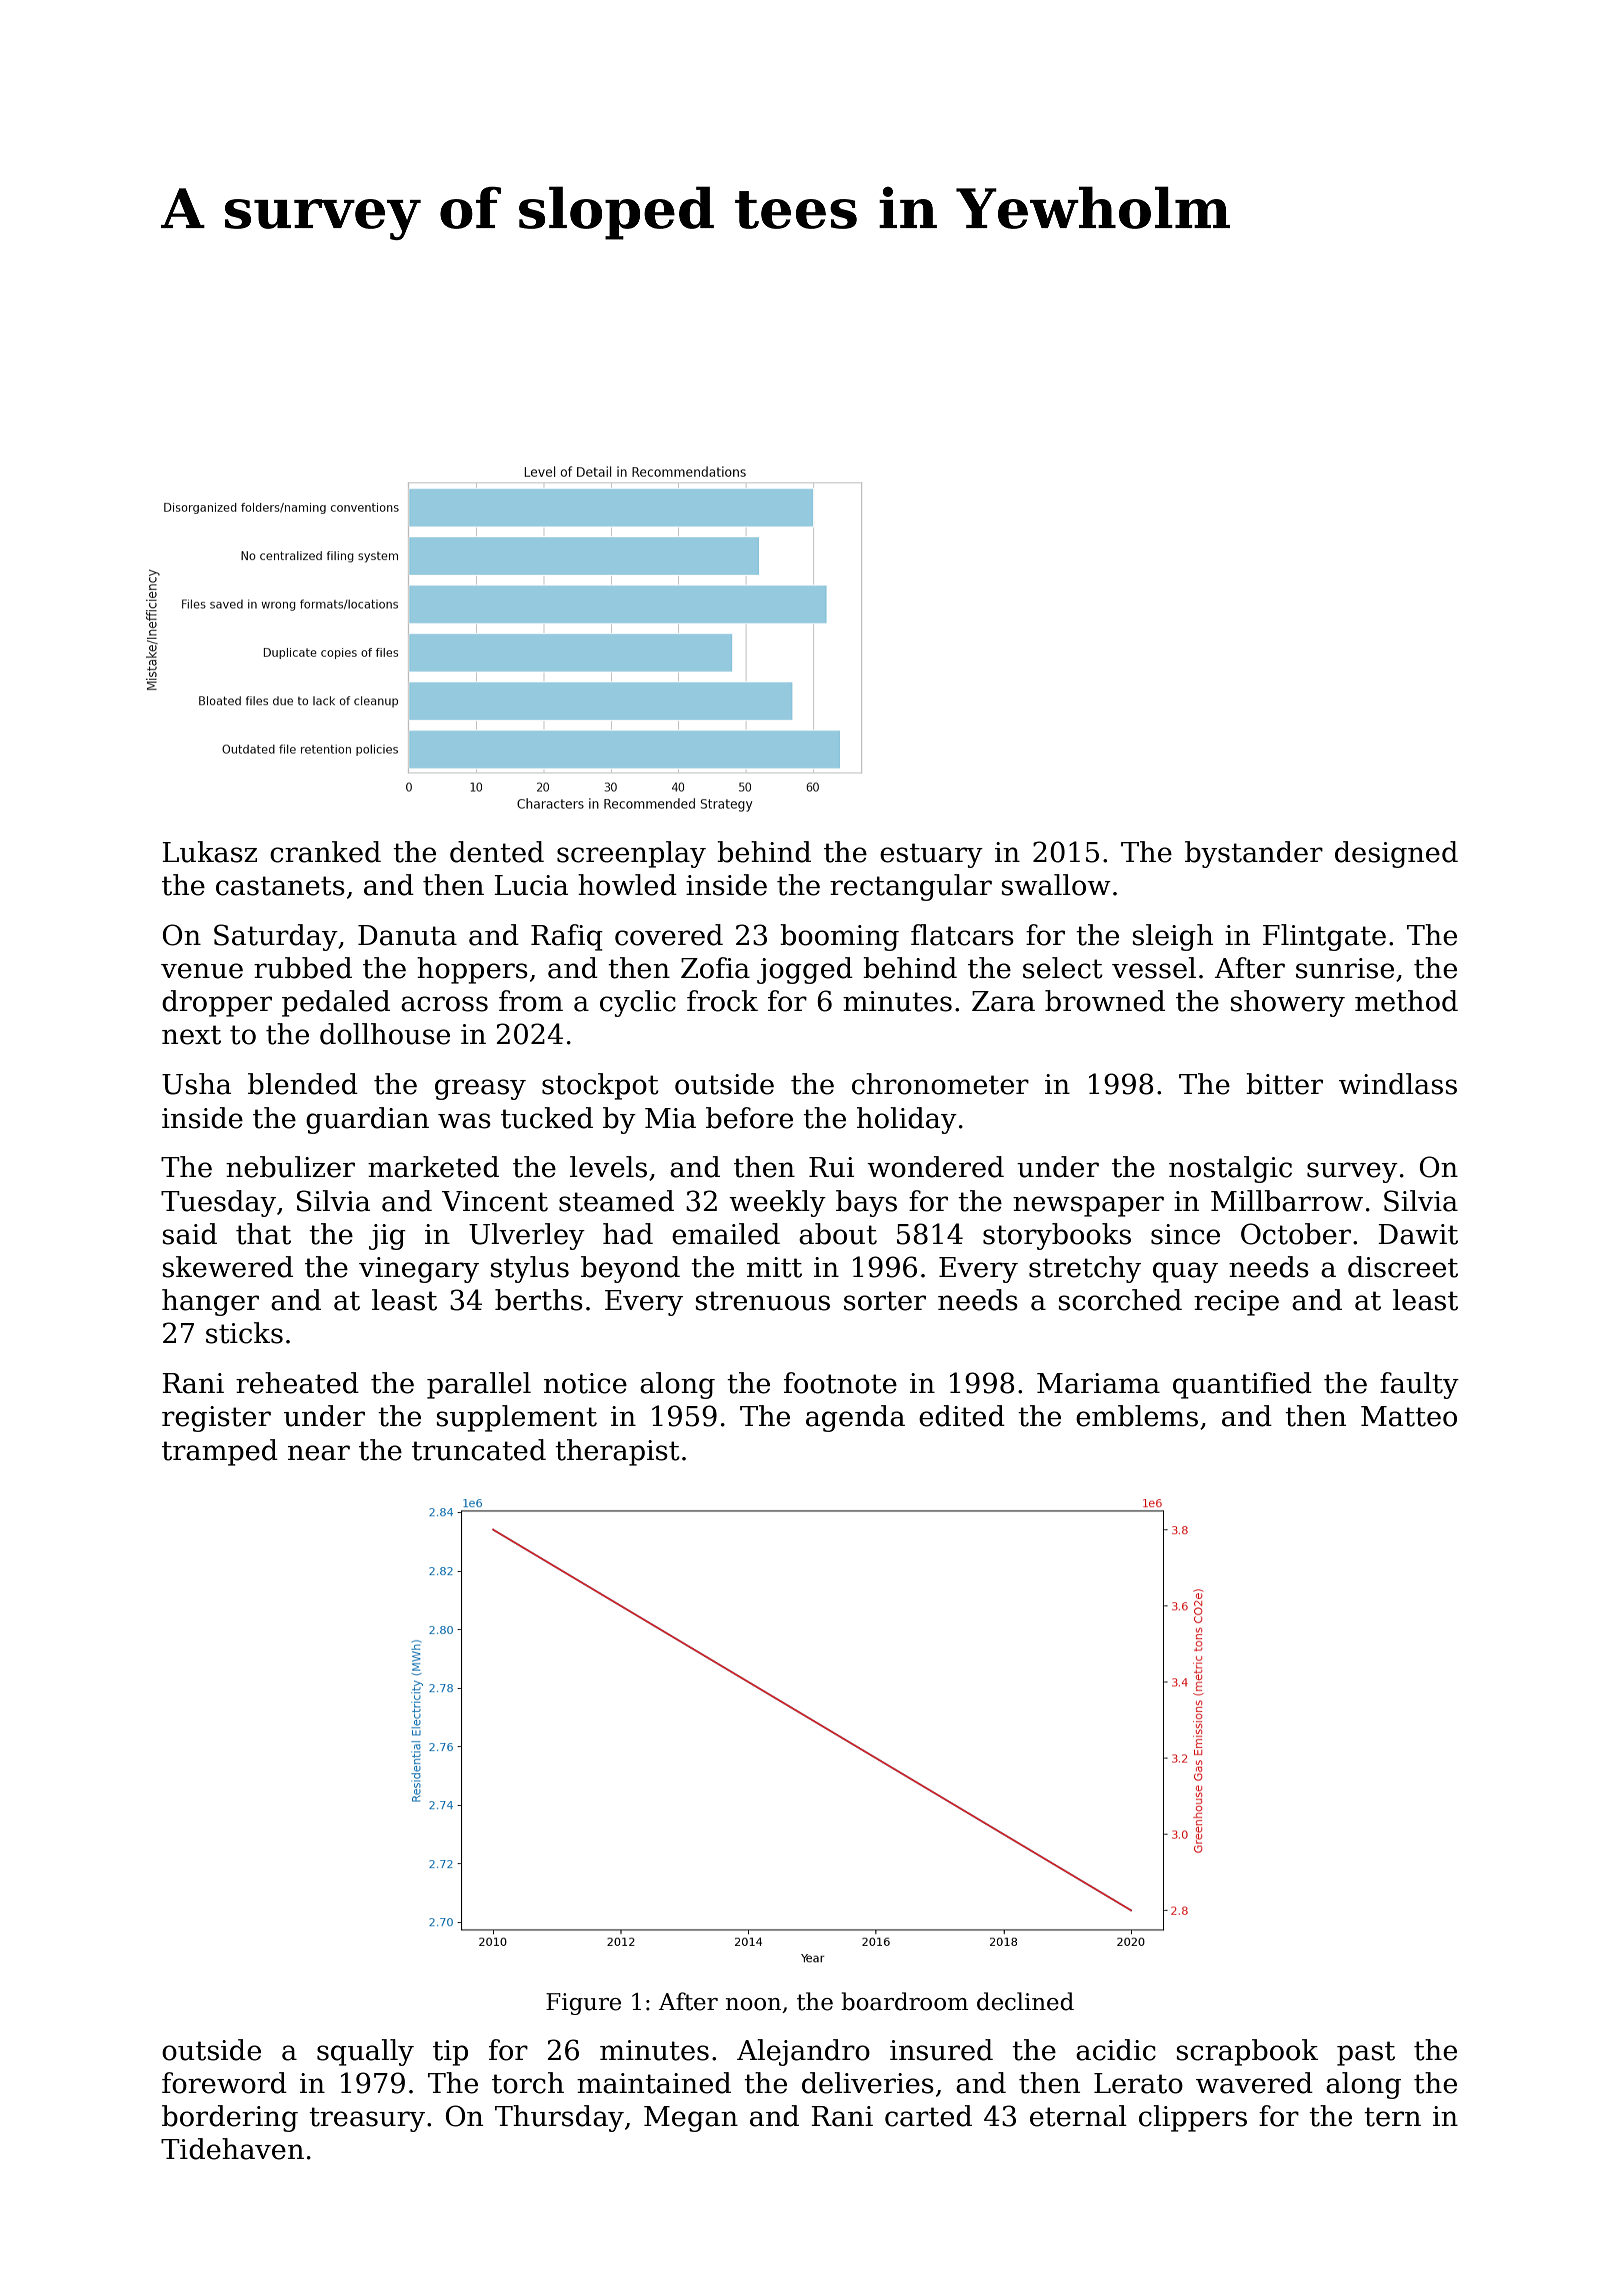 This screenshot has height=2292, width=1620. What do you see at coordinates (365, 2052) in the screenshot?
I see `squally` at bounding box center [365, 2052].
